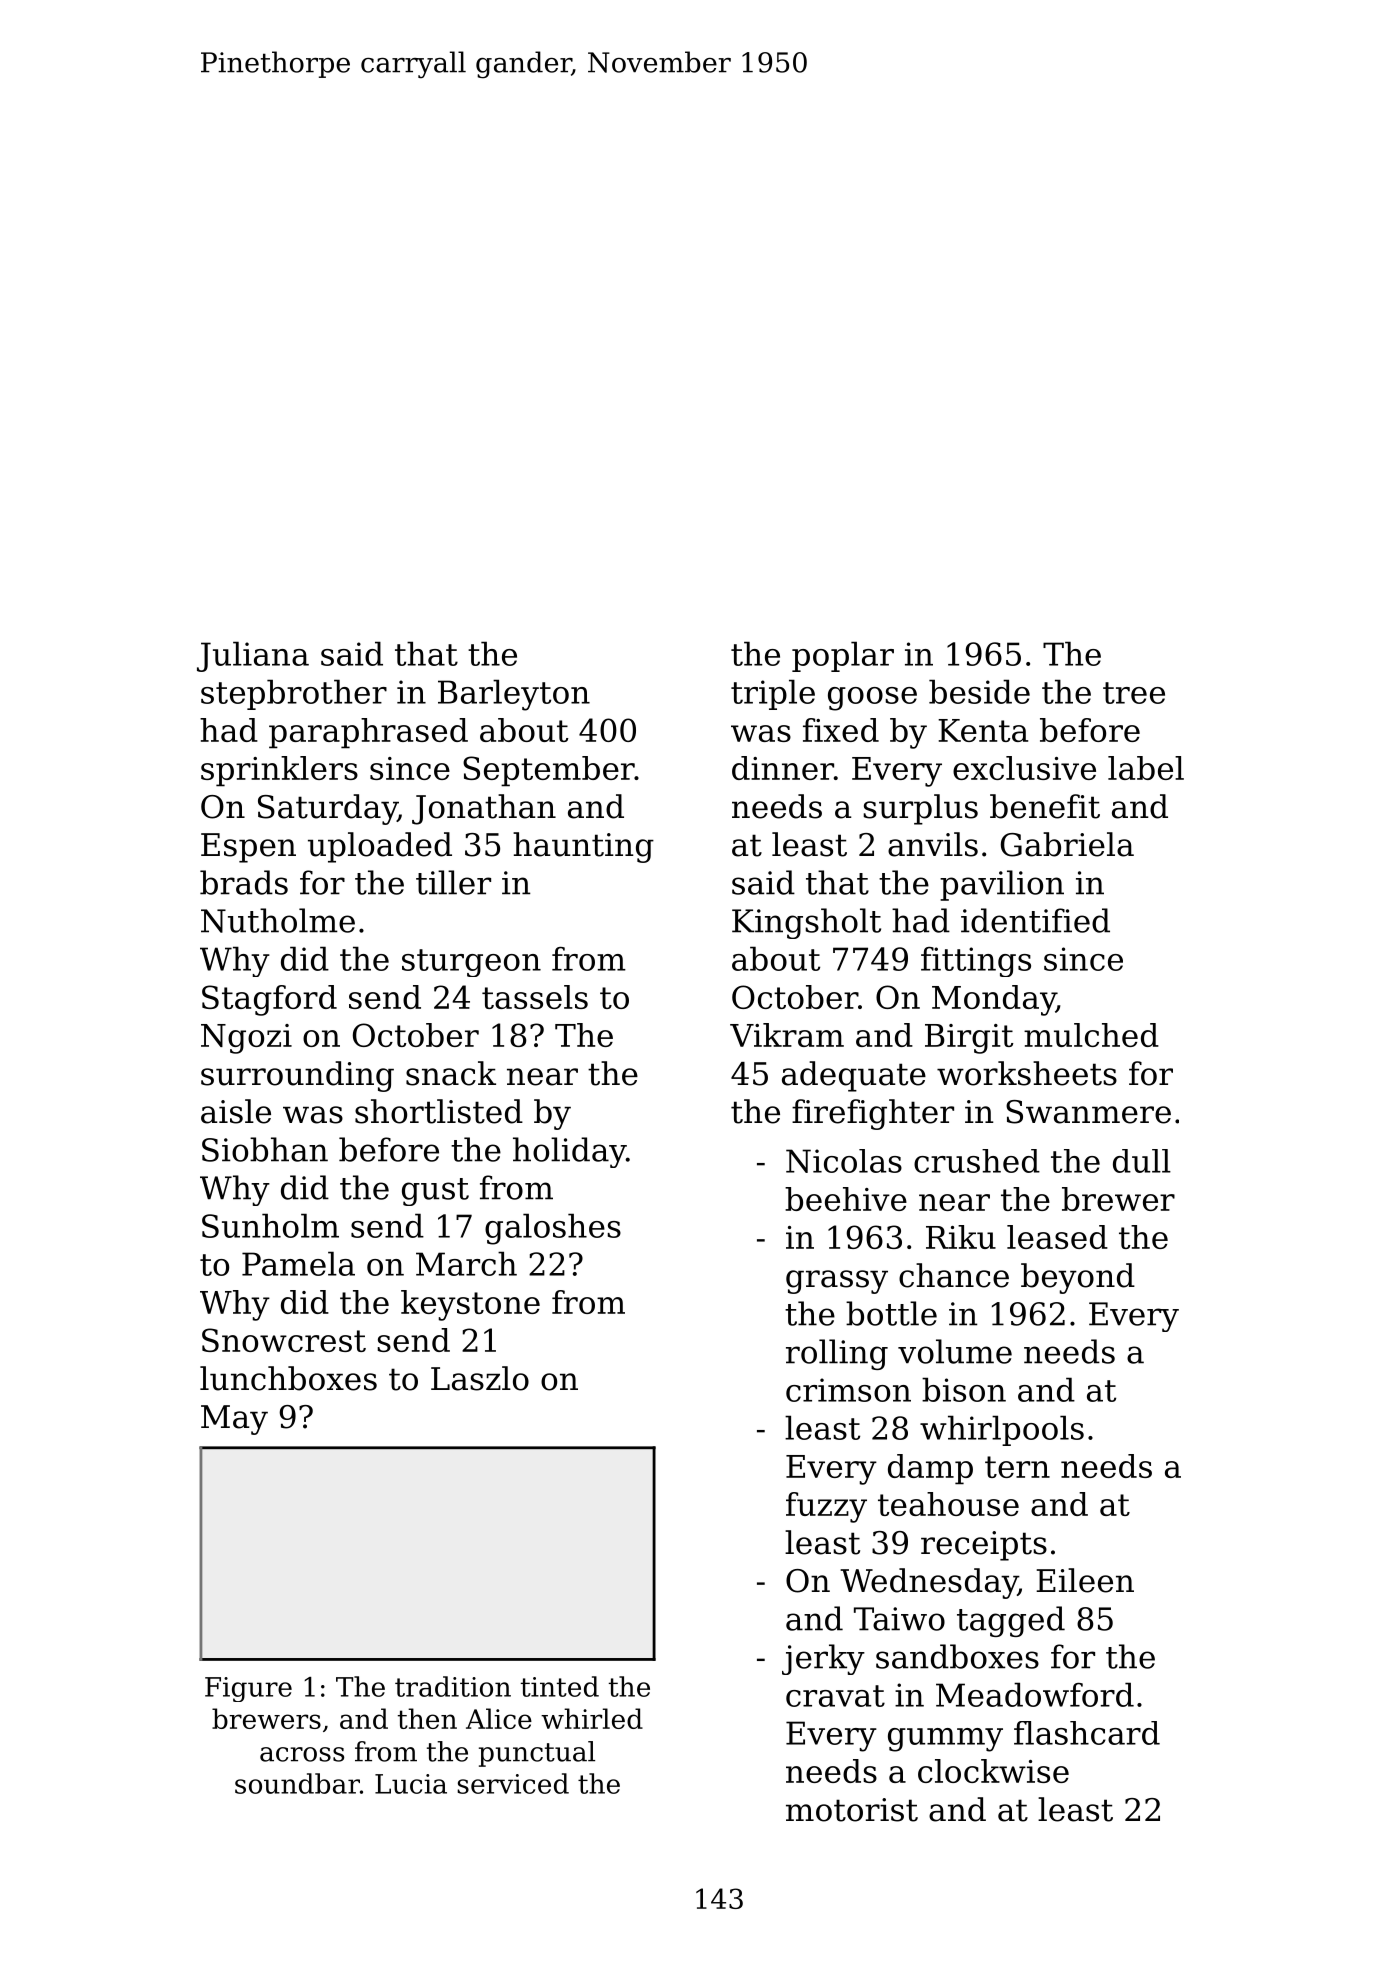 The image size is (1386, 1969). Describe the element at coordinates (248, 848) in the document. I see `Espen` at that location.
